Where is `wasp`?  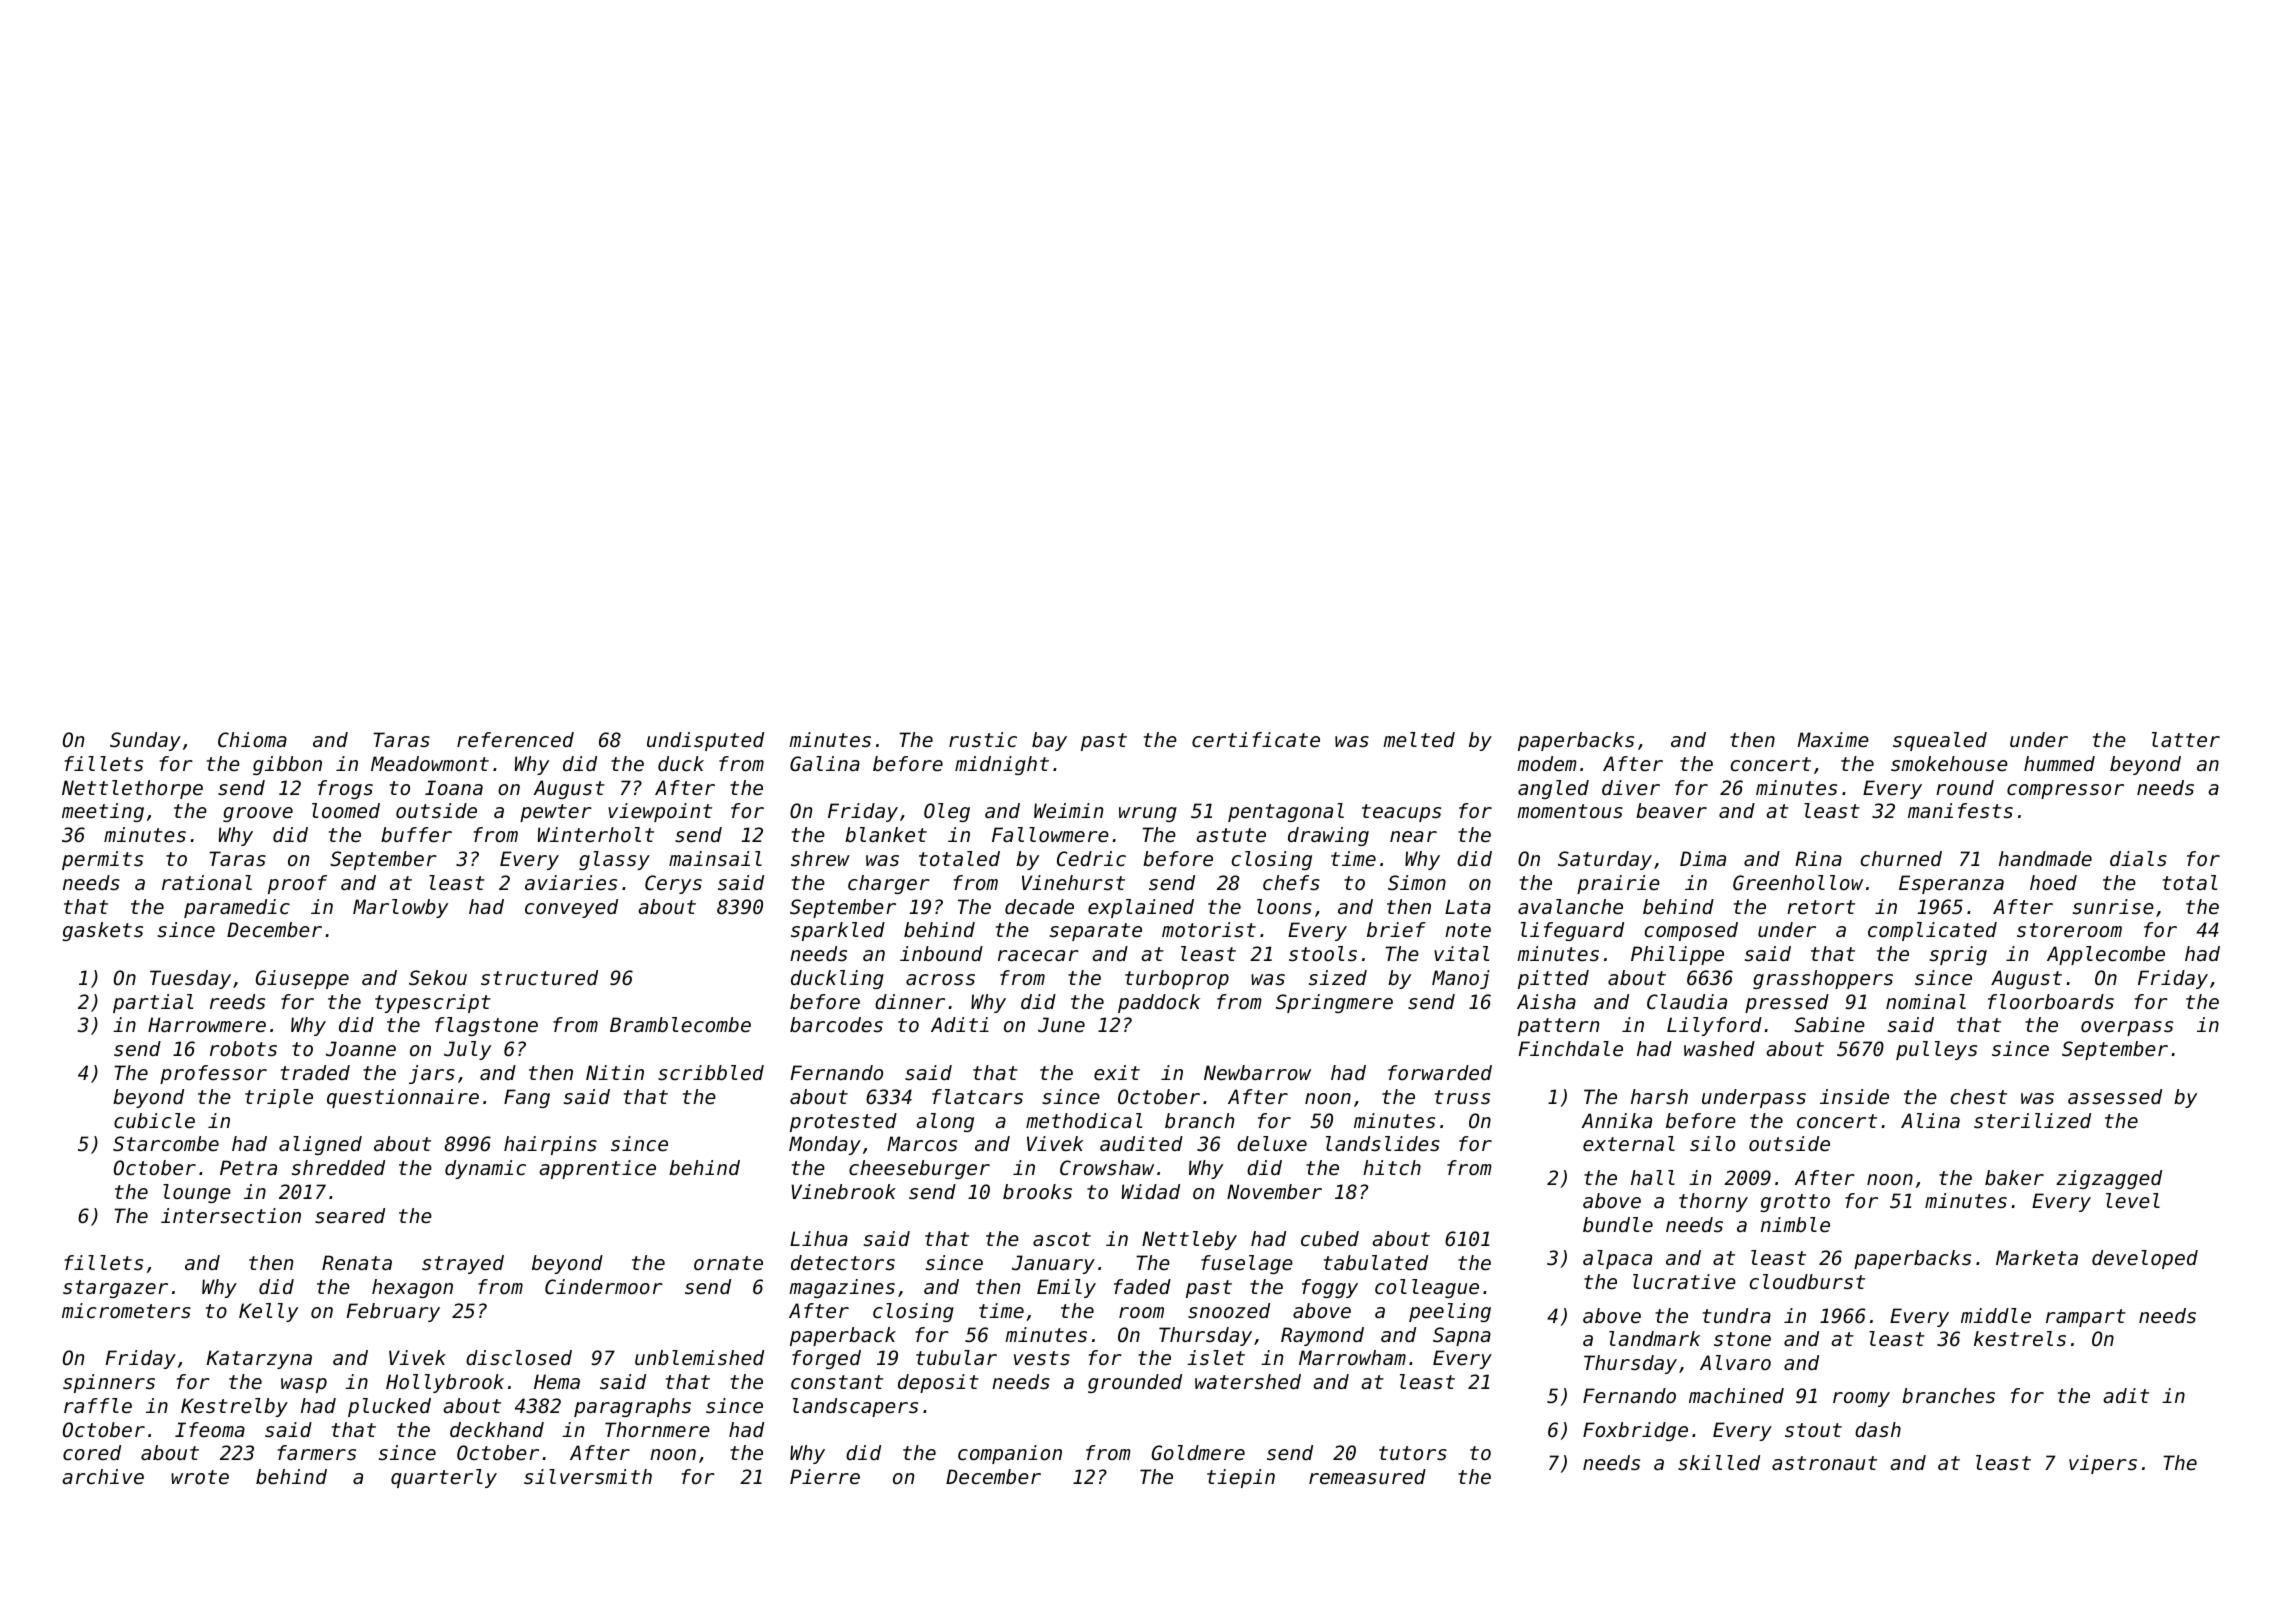
wasp is located at coordinates (304, 1385).
